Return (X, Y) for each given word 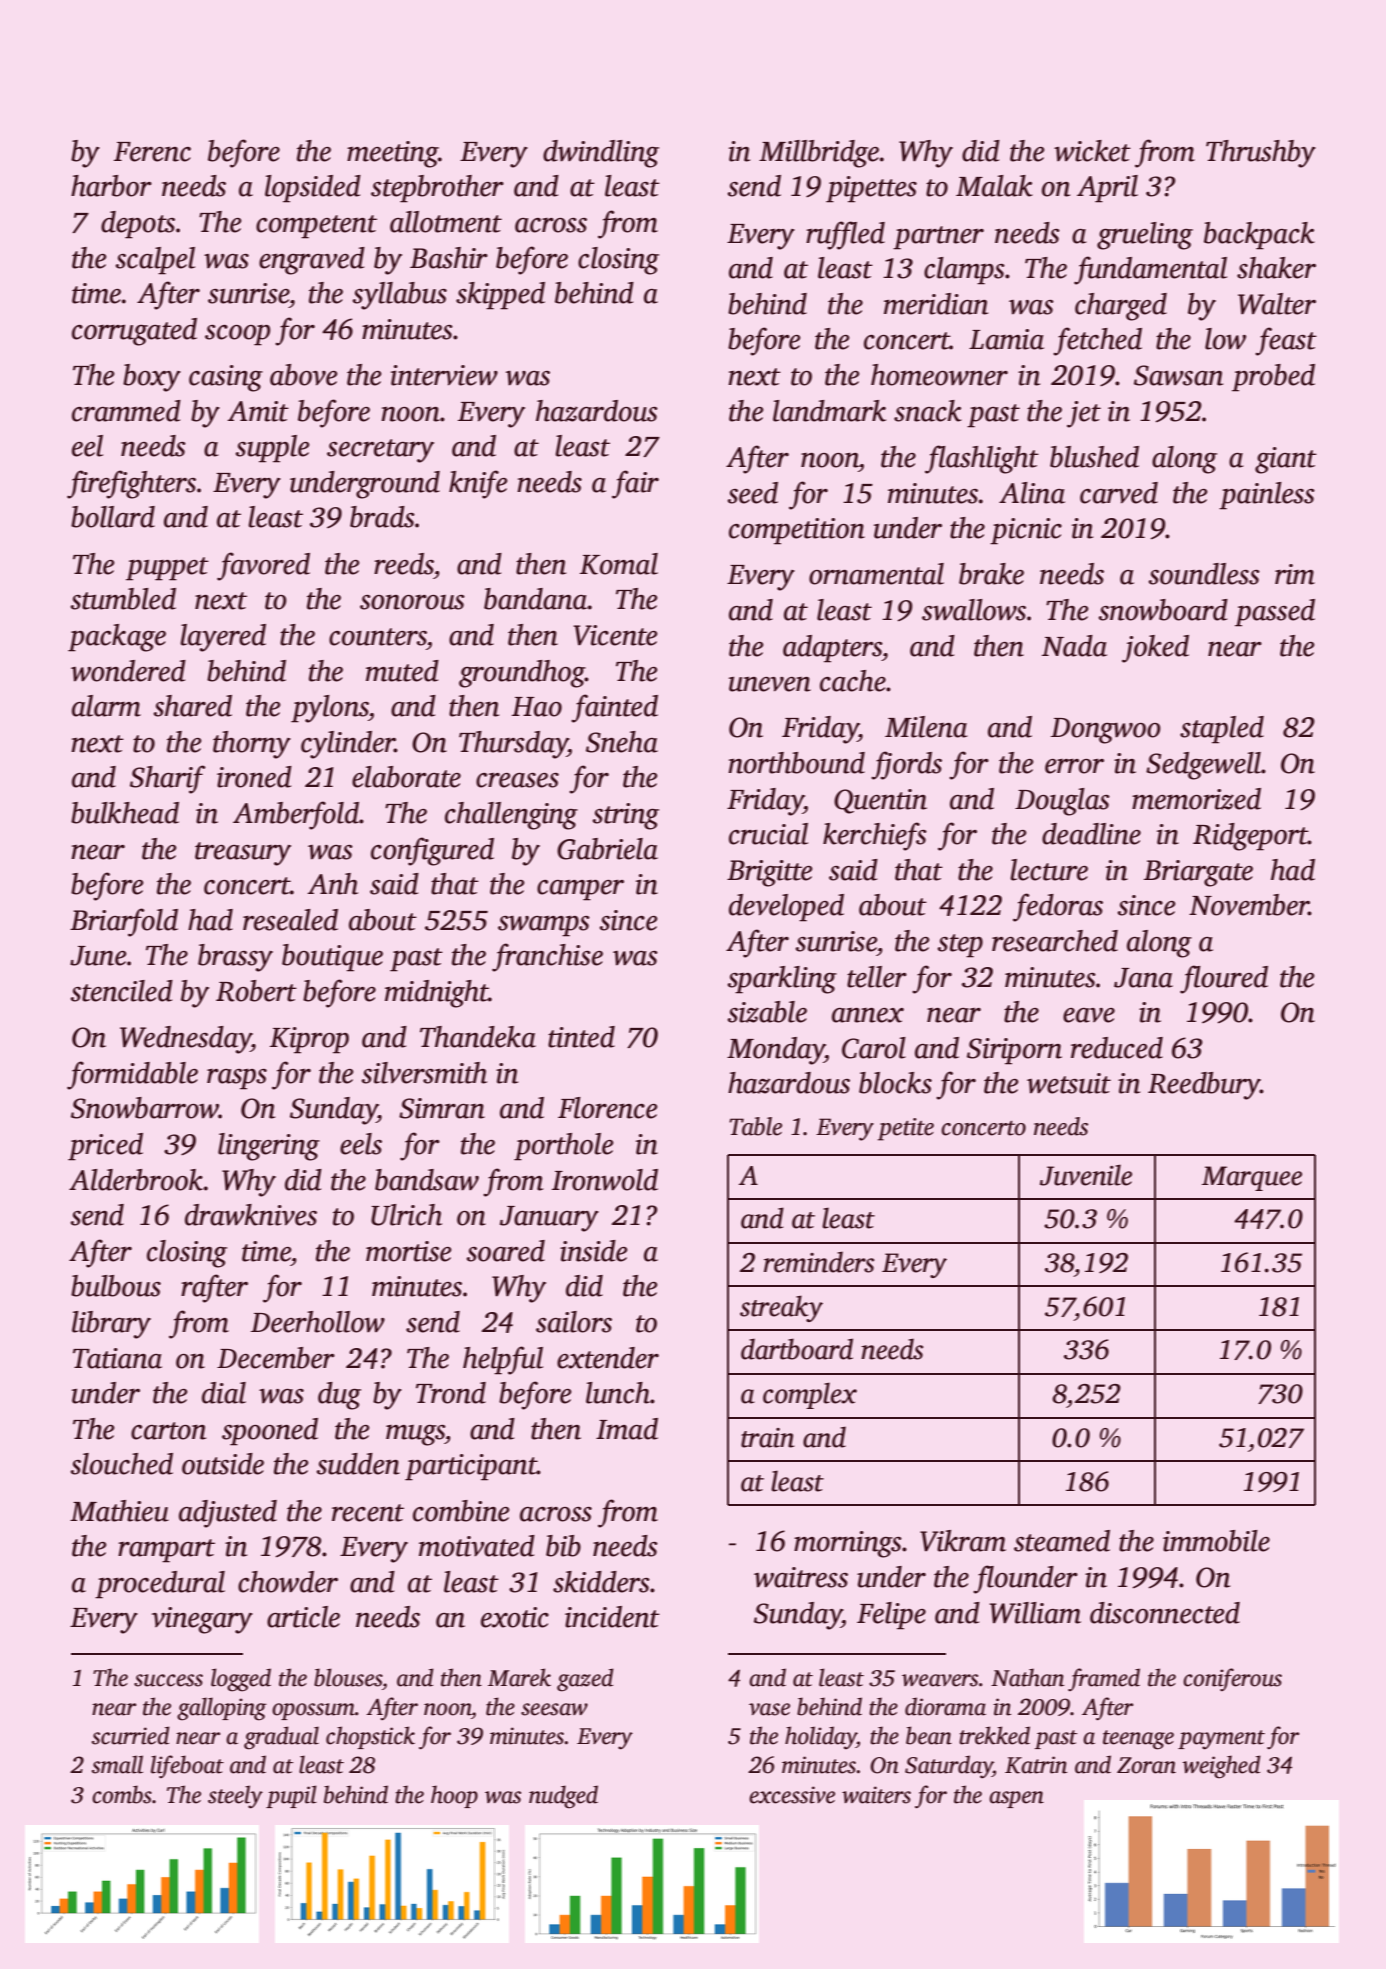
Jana (1143, 978)
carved (1119, 493)
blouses (348, 1677)
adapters (832, 649)
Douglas (1062, 802)
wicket (1092, 151)
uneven (770, 684)
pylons (330, 709)
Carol (874, 1048)
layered (223, 638)
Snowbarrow (145, 1108)
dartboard (797, 1349)
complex (810, 1395)
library (111, 1325)
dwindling (601, 154)
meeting (392, 154)
